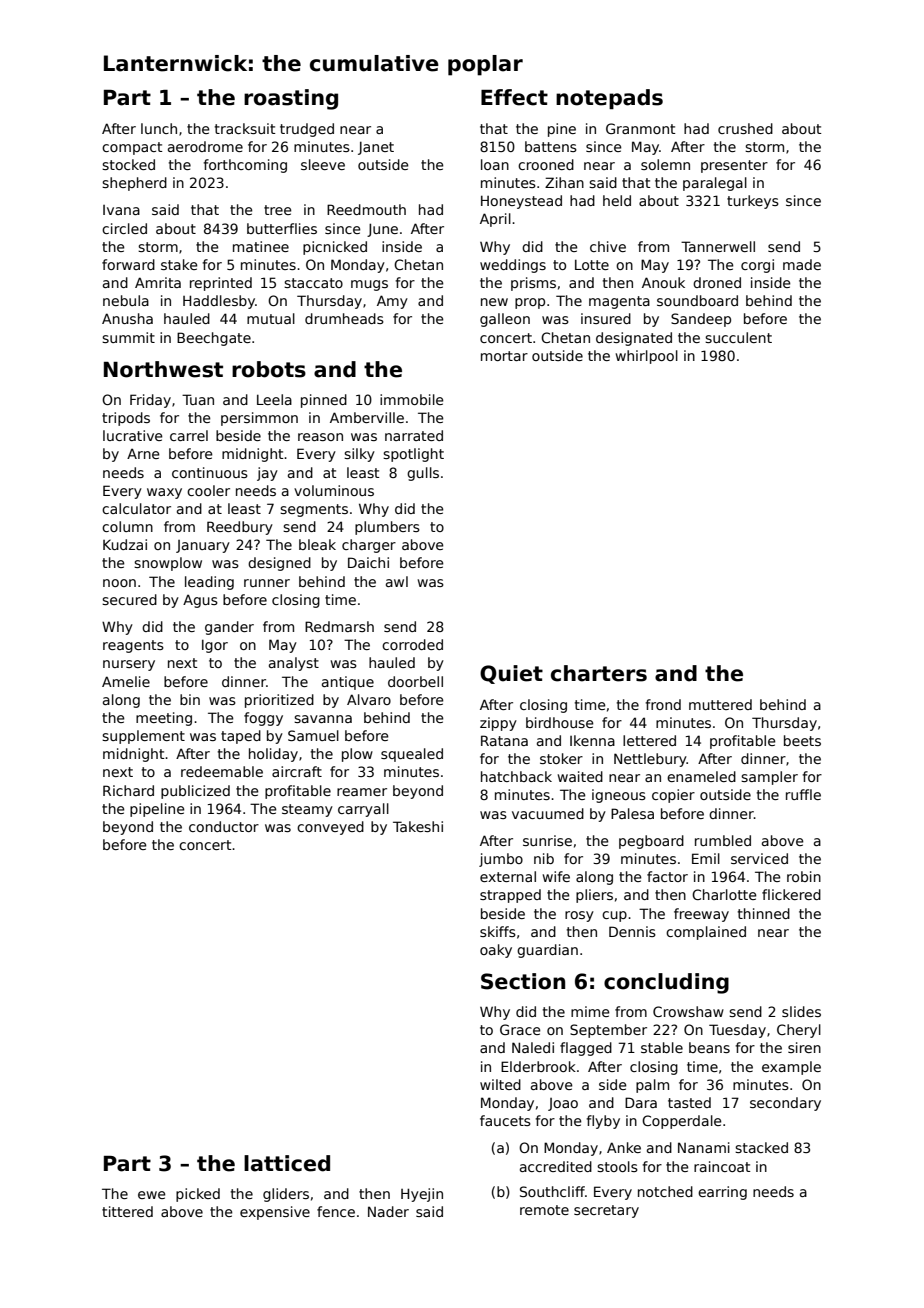  What do you see at coordinates (287, 1163) in the page?
I see `latticed` at bounding box center [287, 1163].
